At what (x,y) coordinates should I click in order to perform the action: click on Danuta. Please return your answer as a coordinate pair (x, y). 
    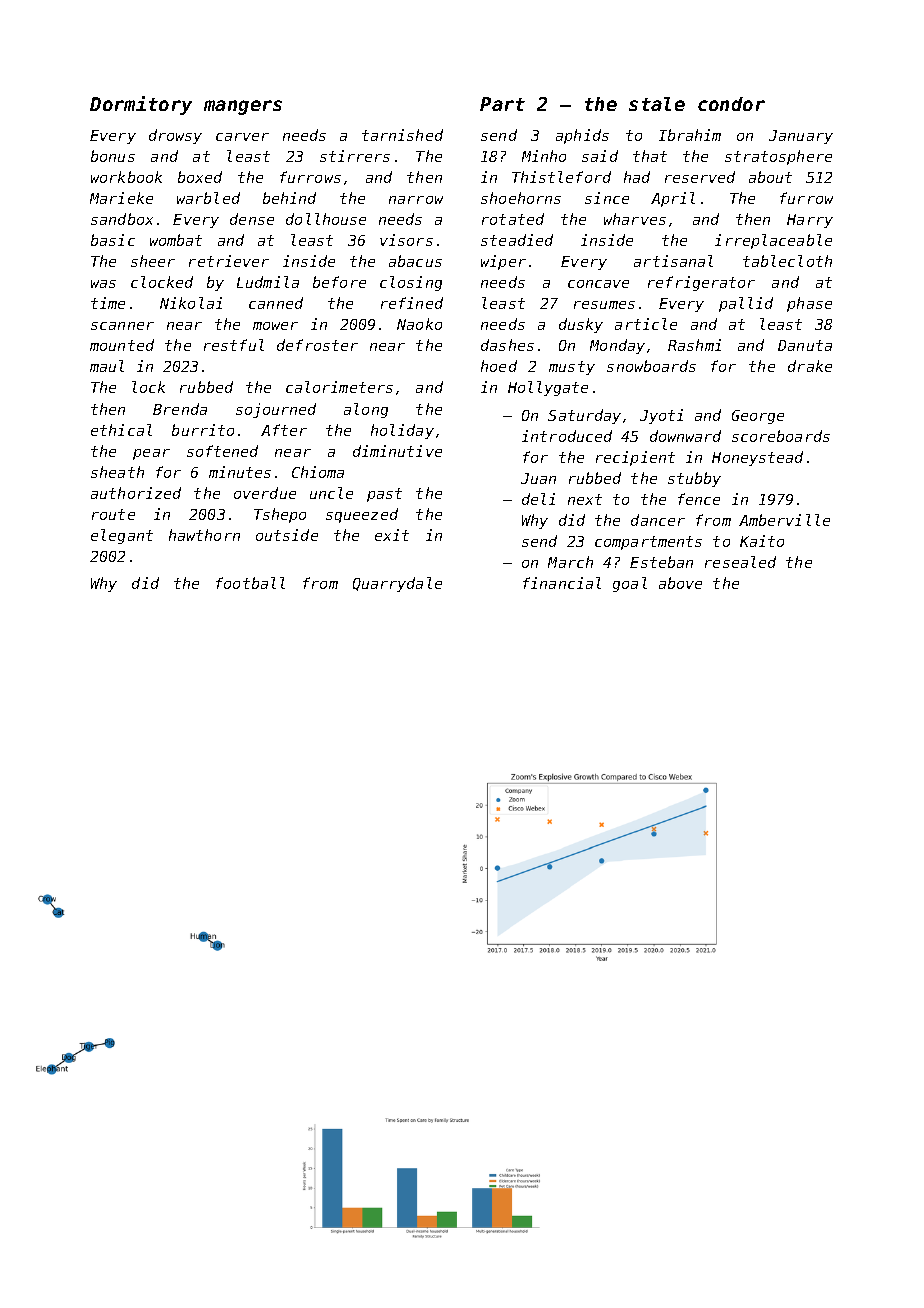
    Looking at the image, I should click on (805, 345).
